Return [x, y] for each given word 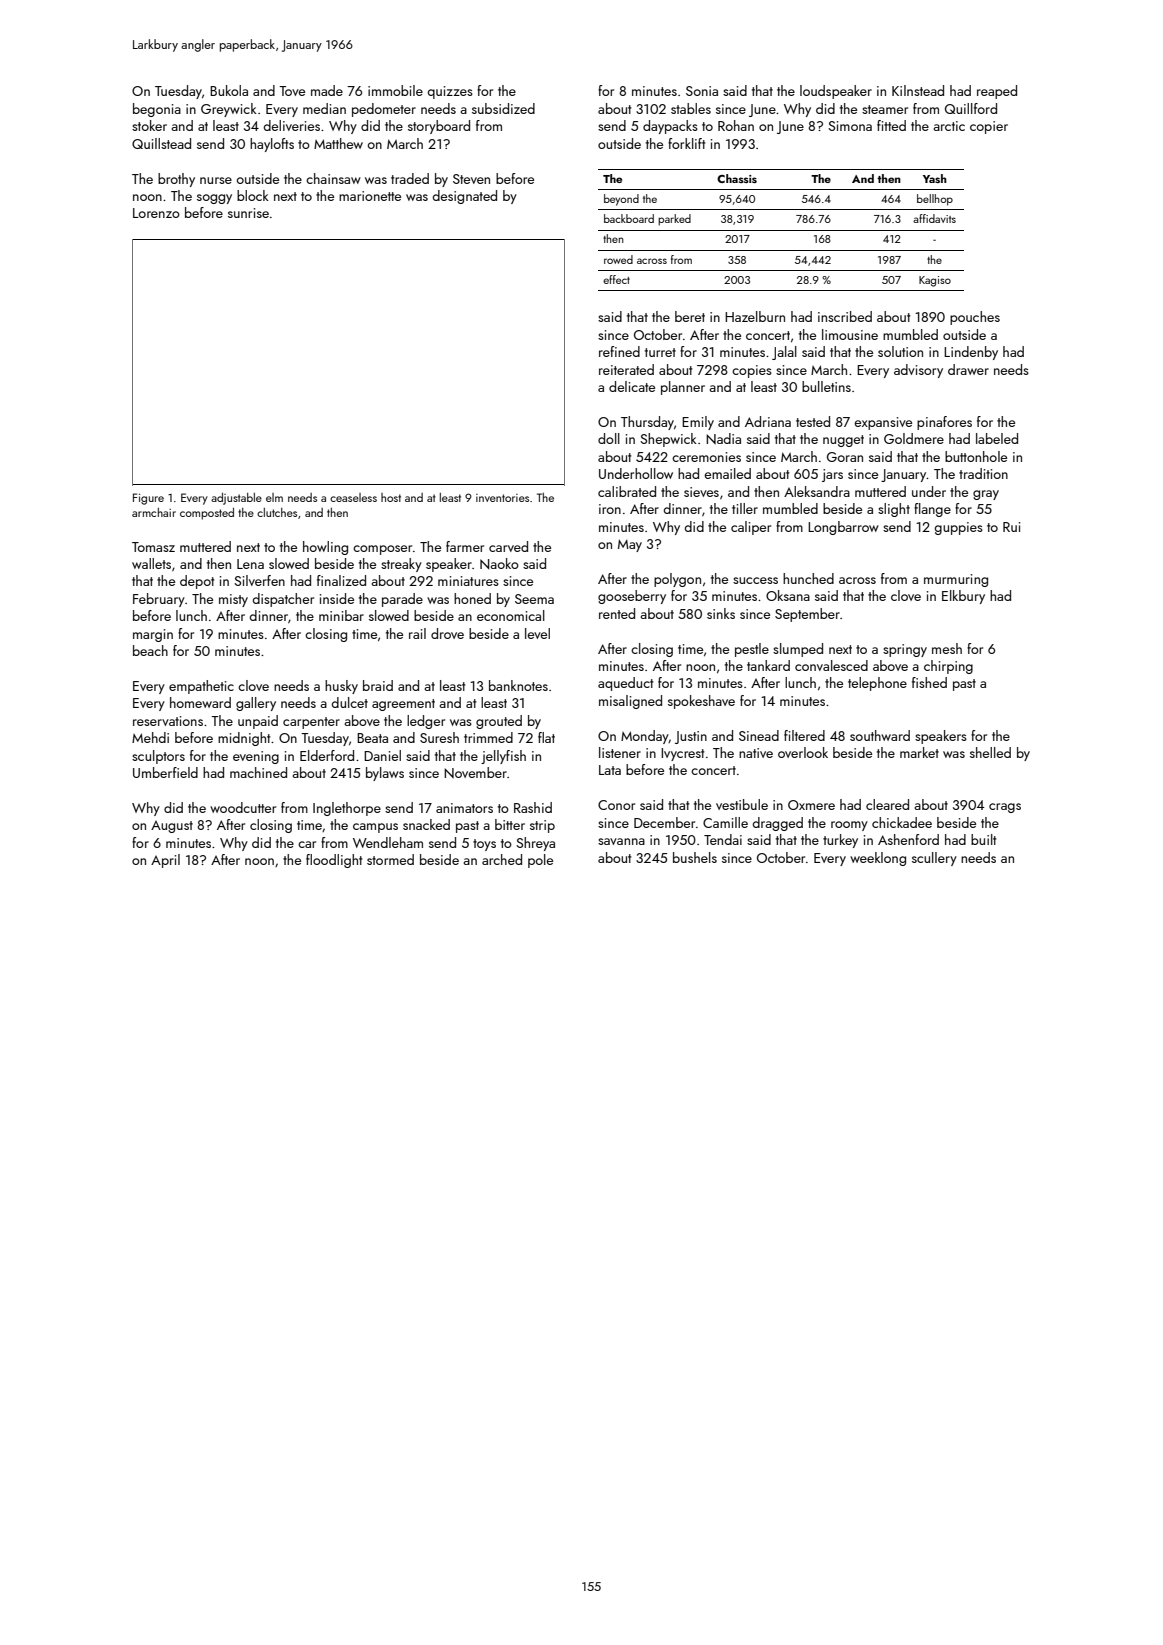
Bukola [229, 90]
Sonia [702, 91]
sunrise [248, 213]
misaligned [630, 702]
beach [150, 650]
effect [616, 279]
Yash [935, 178]
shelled [990, 752]
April [165, 861]
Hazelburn [755, 316]
